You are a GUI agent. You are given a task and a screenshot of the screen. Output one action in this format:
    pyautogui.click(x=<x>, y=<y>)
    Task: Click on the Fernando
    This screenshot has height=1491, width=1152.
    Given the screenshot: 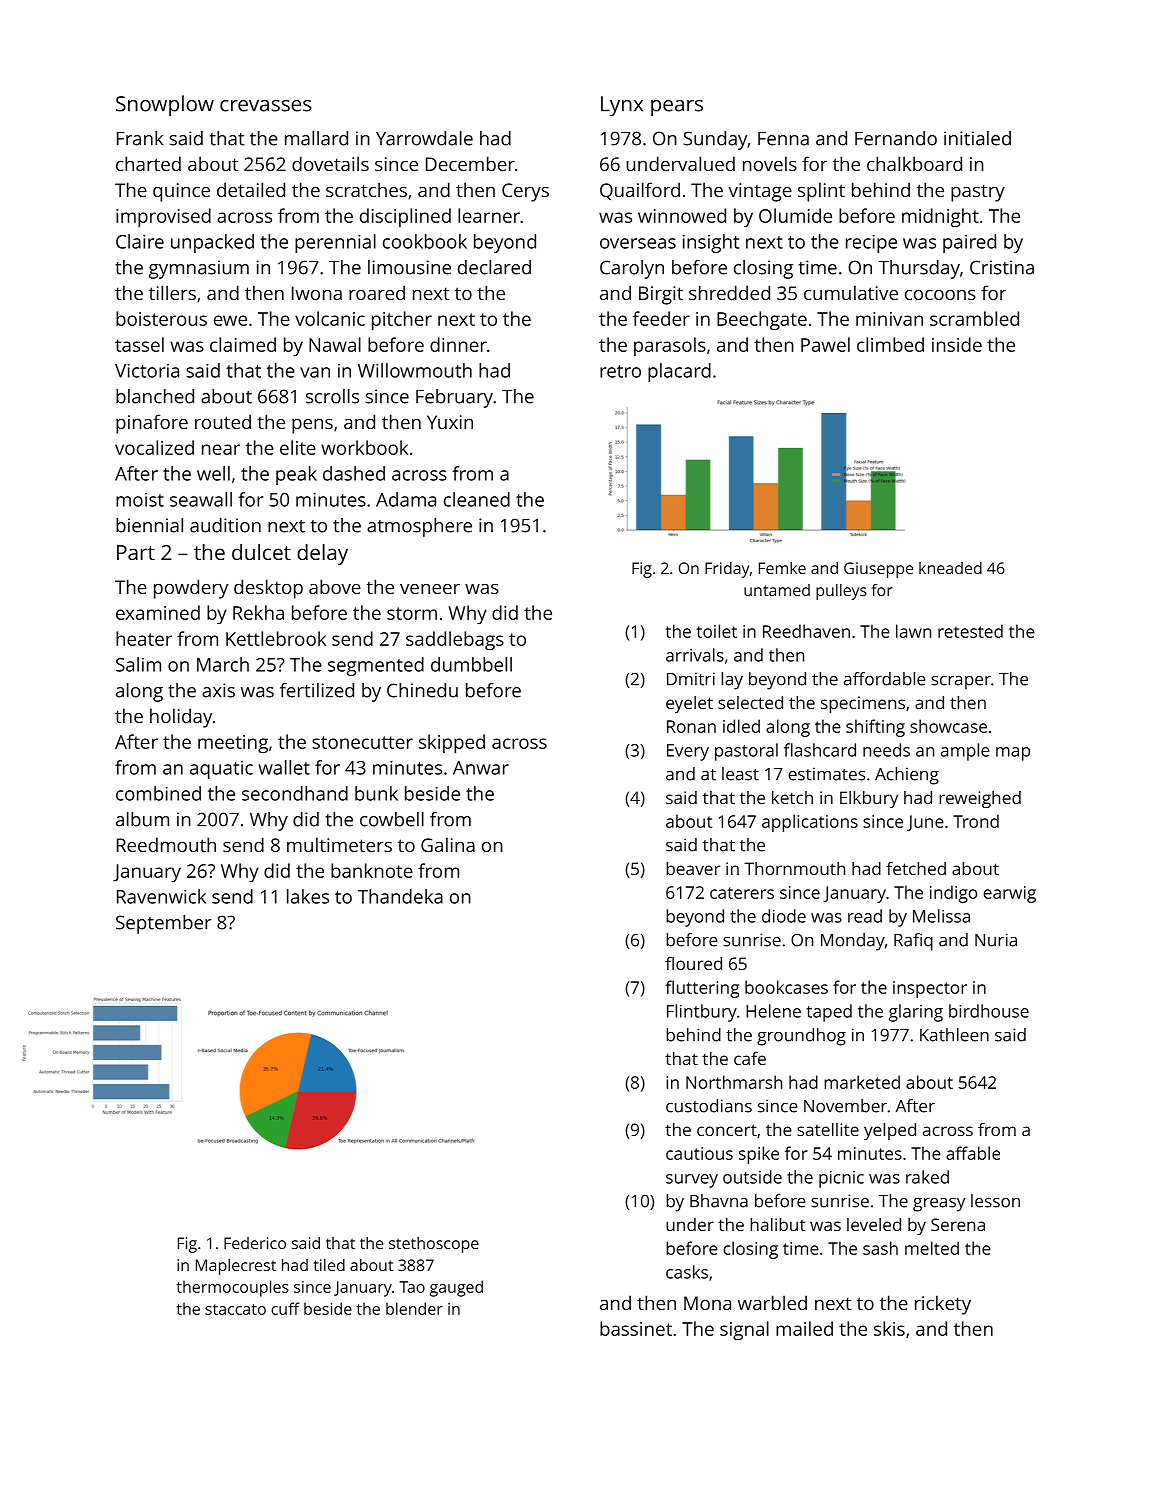 What is the action you would take?
    pyautogui.click(x=896, y=138)
